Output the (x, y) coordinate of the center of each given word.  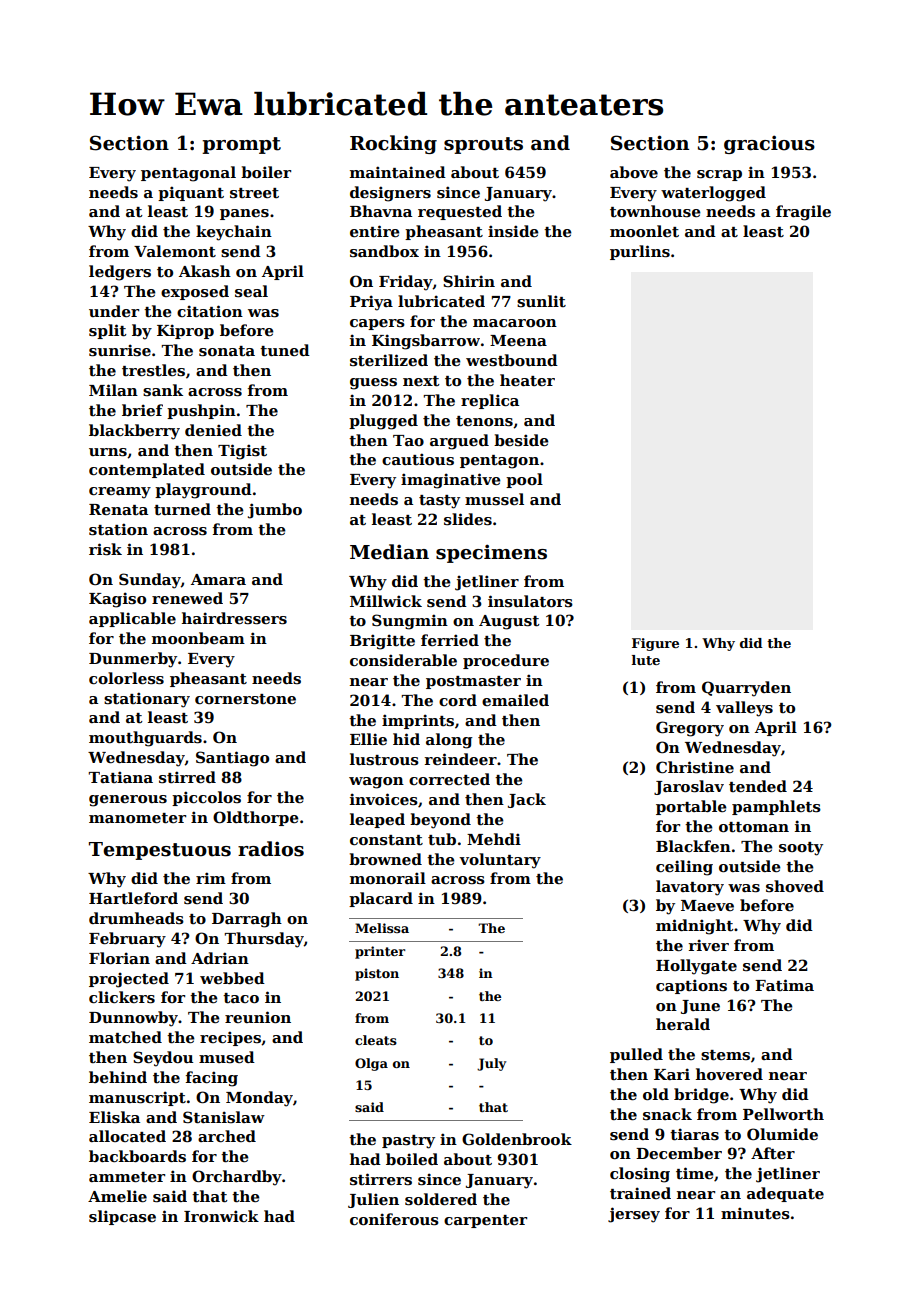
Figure (655, 644)
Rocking (393, 144)
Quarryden (746, 689)
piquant (191, 193)
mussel (494, 499)
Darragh (247, 920)
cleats (376, 1040)
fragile (803, 213)
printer (380, 952)
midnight (695, 927)
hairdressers (234, 618)
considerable (403, 660)
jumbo (275, 511)
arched (227, 1136)
